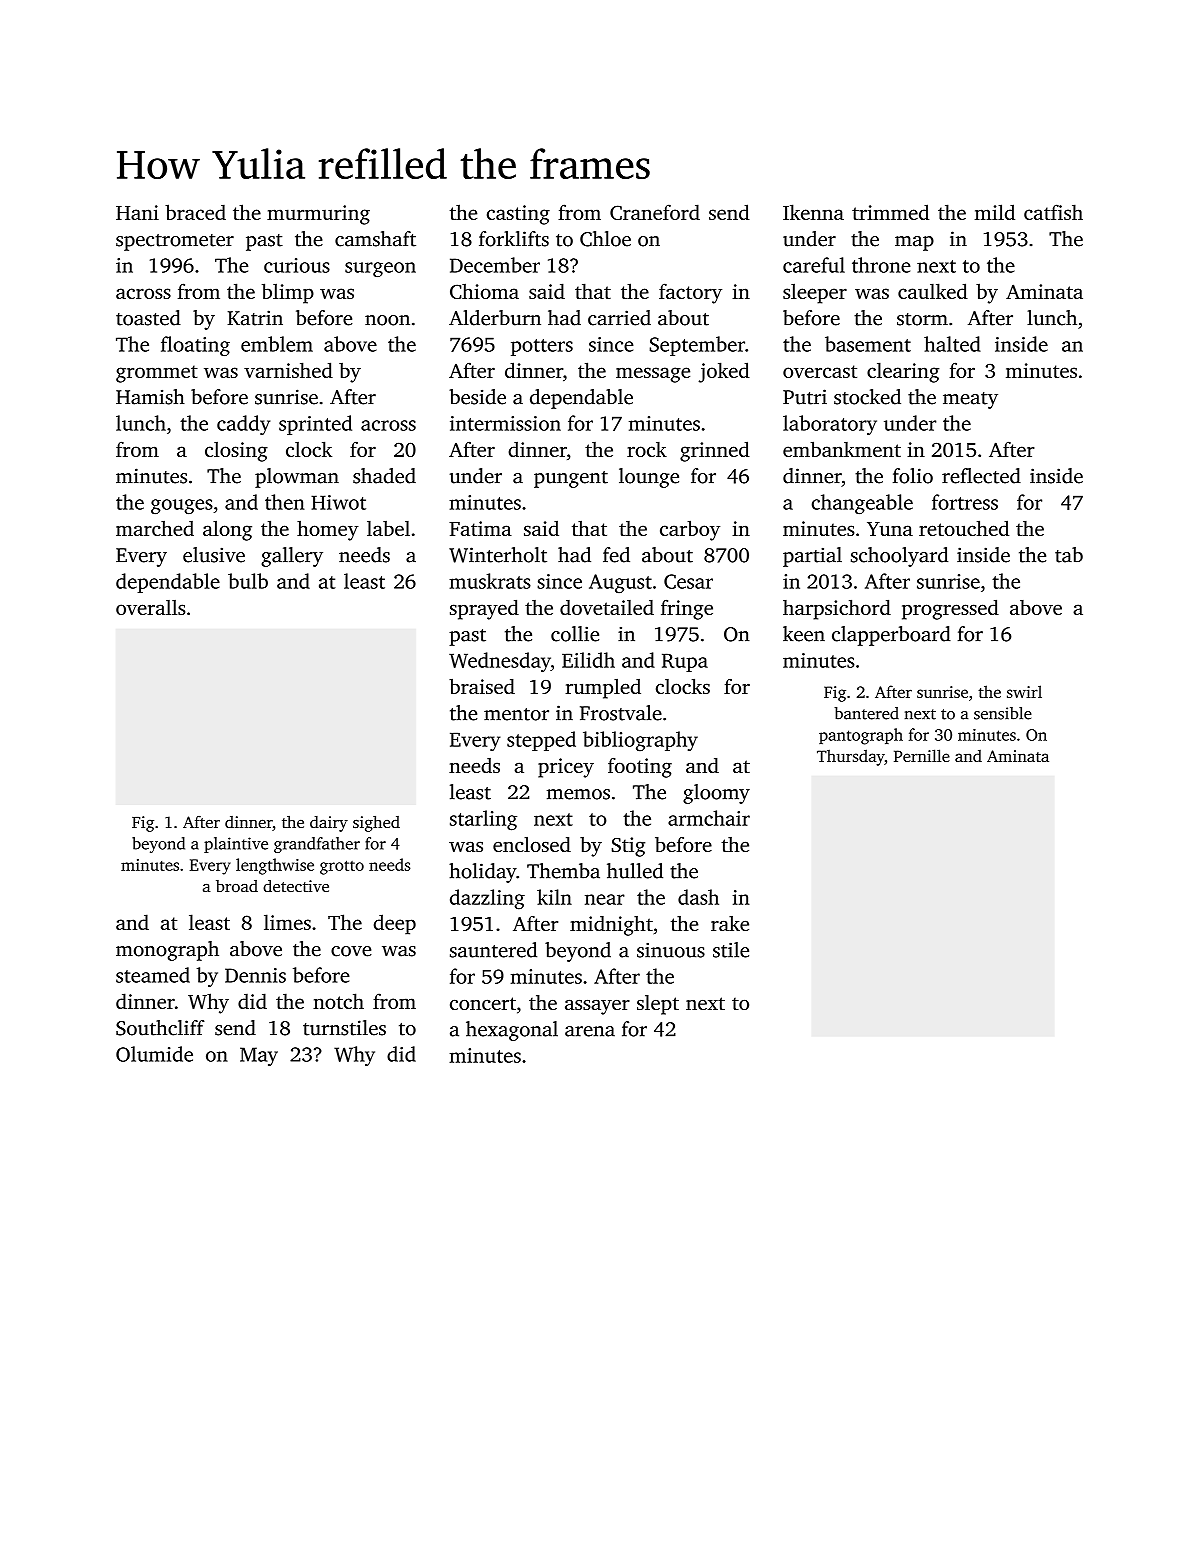 The height and width of the page is (1552, 1199). What do you see at coordinates (913, 476) in the page?
I see `folio` at bounding box center [913, 476].
